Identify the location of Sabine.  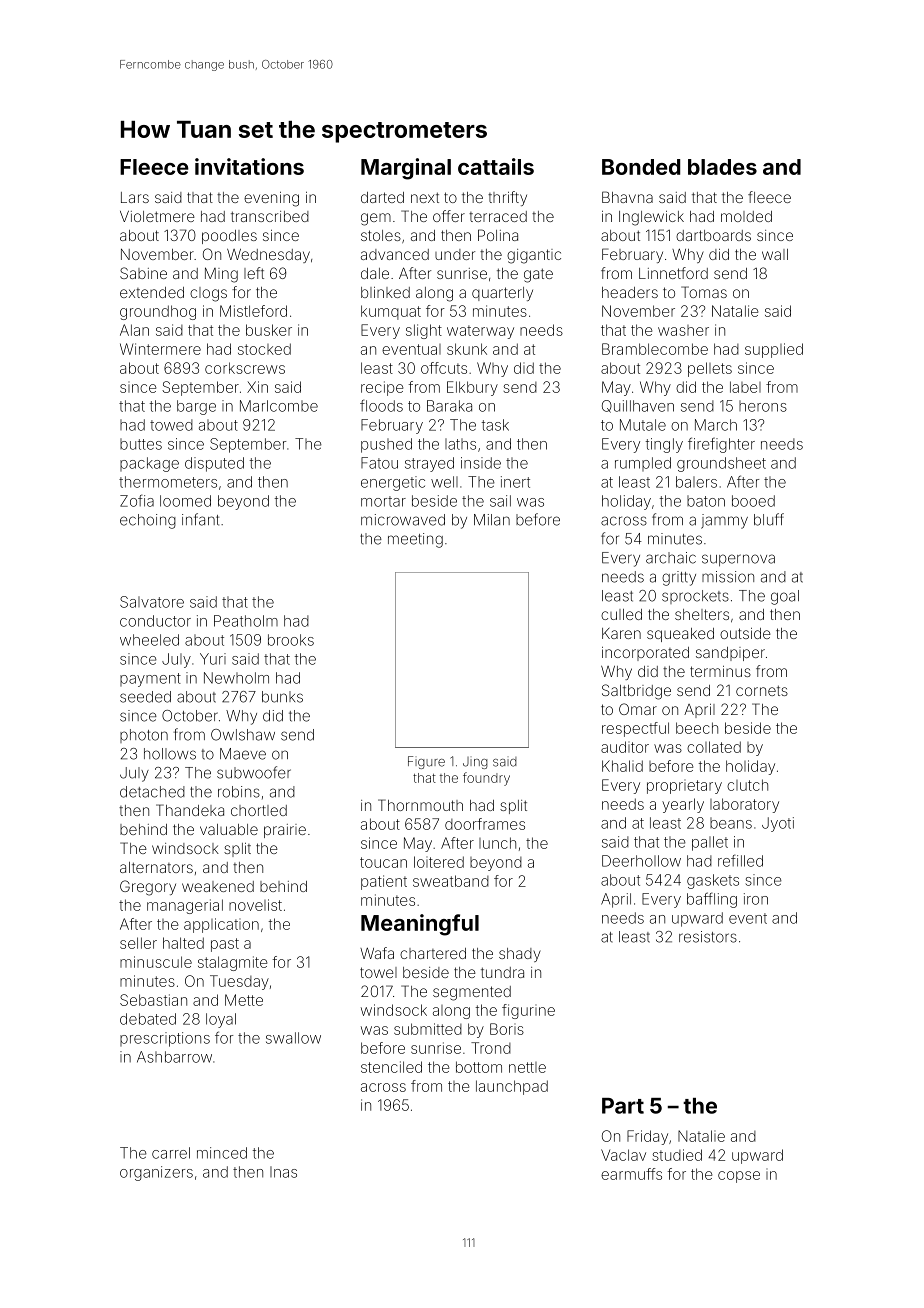
(143, 273).
